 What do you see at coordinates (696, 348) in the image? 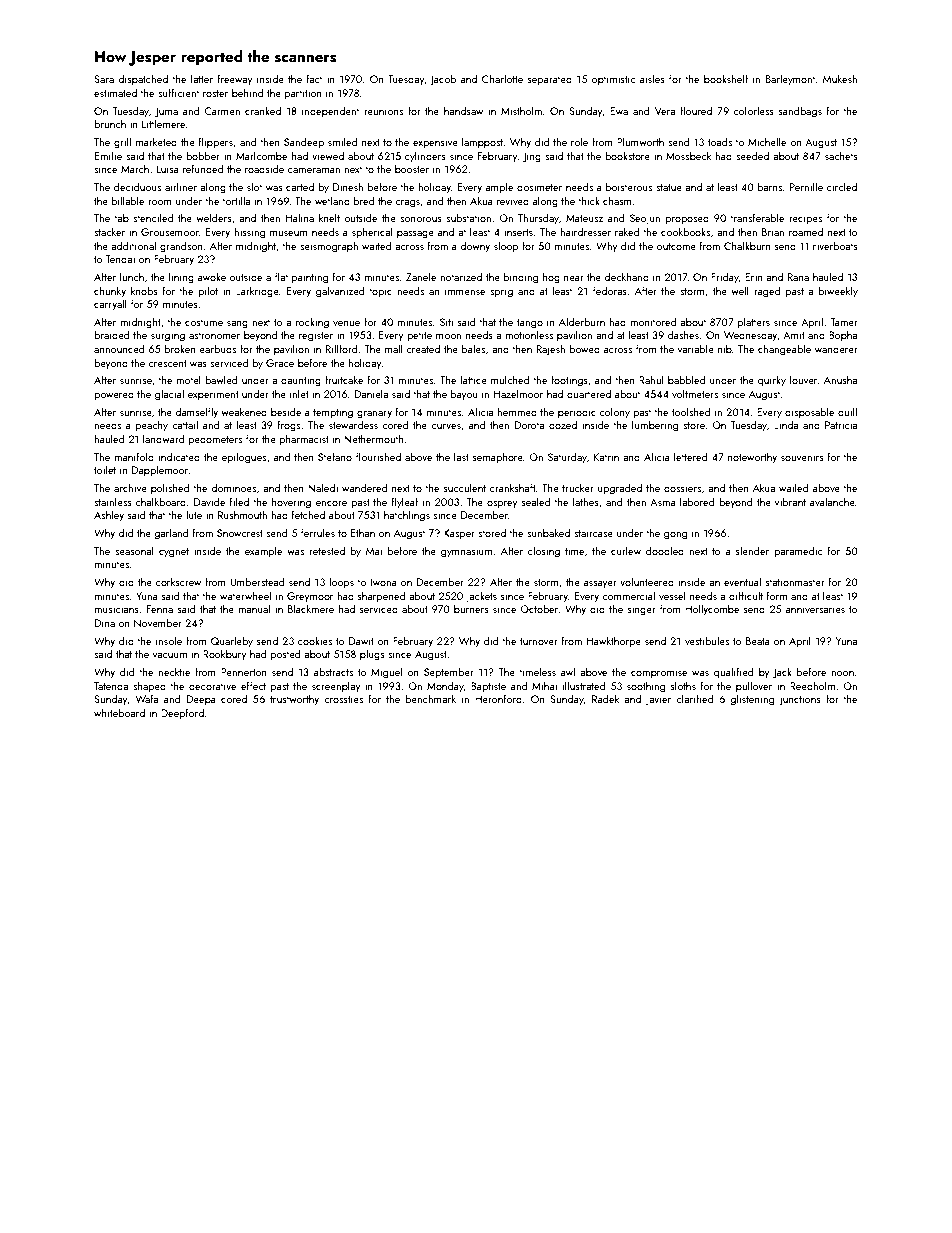
I see `variable` at bounding box center [696, 348].
